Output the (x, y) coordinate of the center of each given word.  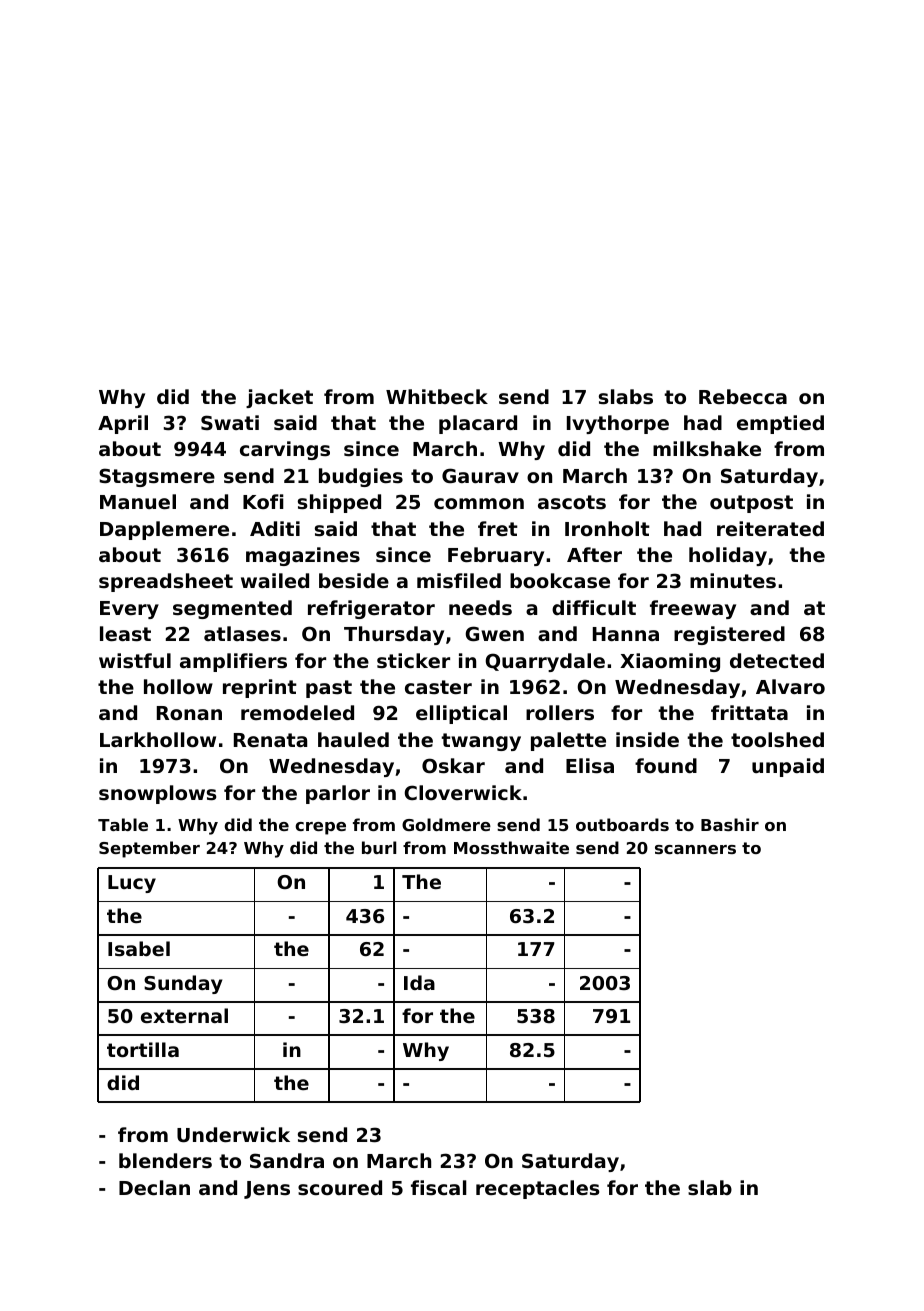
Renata (270, 740)
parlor (338, 794)
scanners (695, 849)
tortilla (143, 1049)
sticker (413, 660)
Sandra (287, 1161)
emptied (780, 424)
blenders (165, 1160)
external (184, 1015)
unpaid (788, 767)
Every (129, 610)
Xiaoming (670, 662)
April (123, 424)
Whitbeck (437, 396)
